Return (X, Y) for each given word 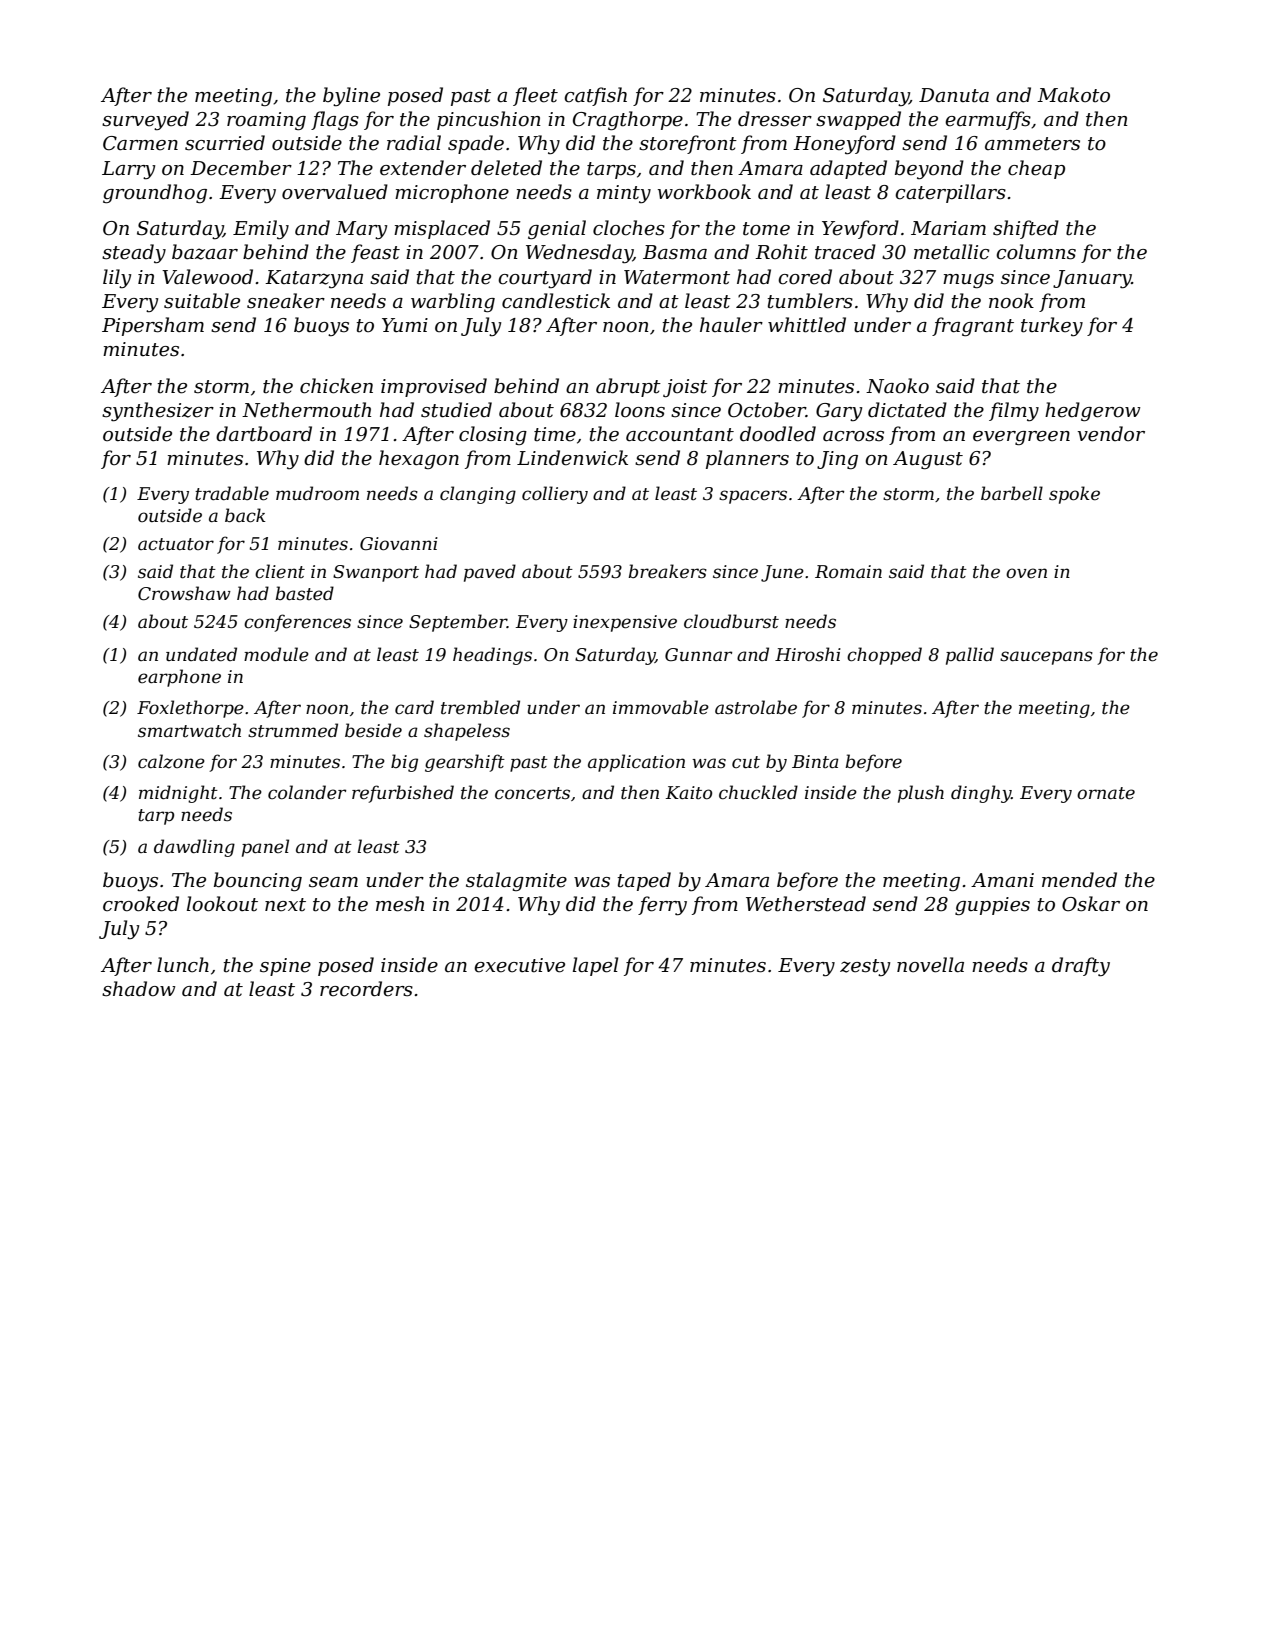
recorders (366, 989)
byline (351, 97)
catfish (595, 96)
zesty (865, 968)
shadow (138, 989)
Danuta (954, 95)
